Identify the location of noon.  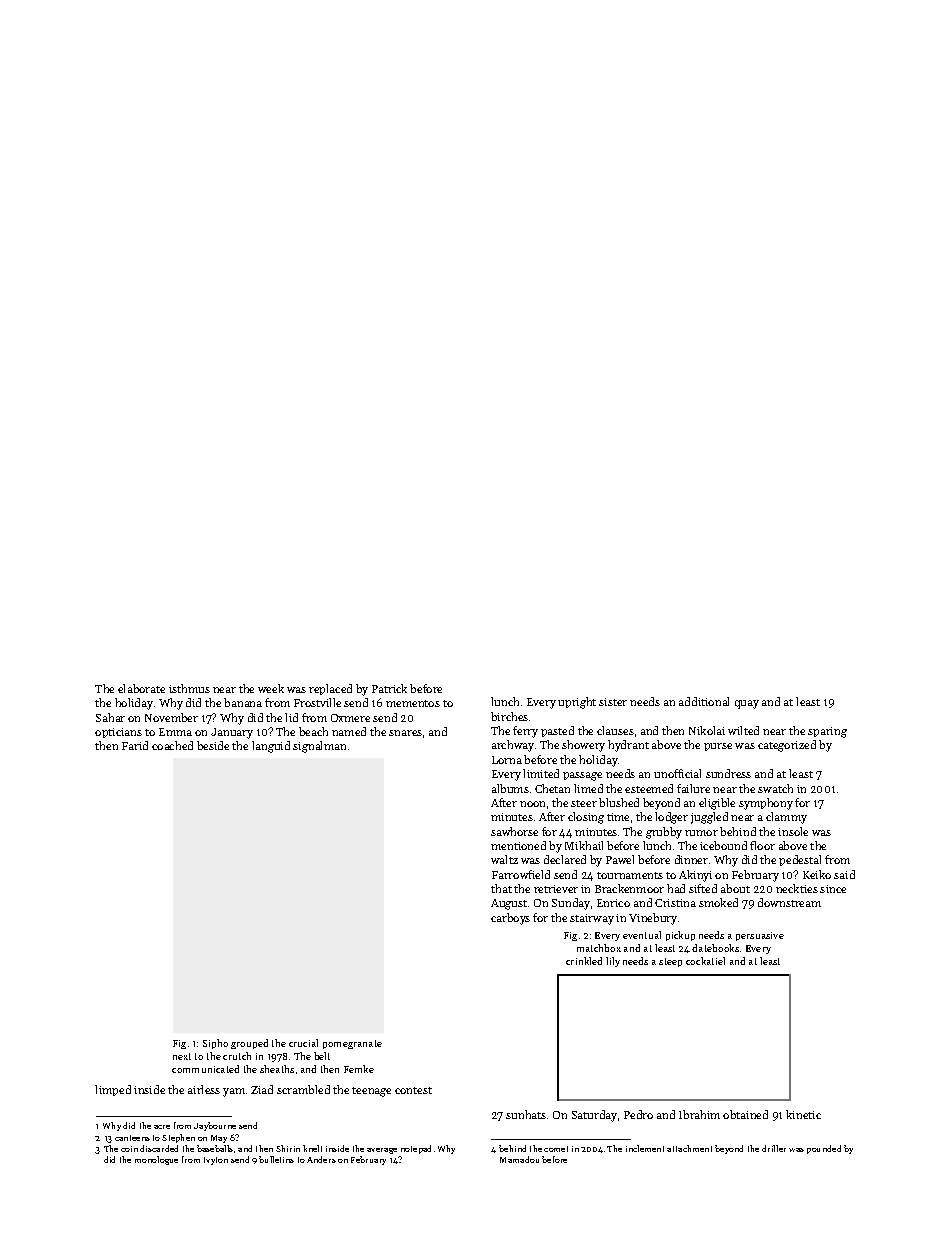
(532, 804).
